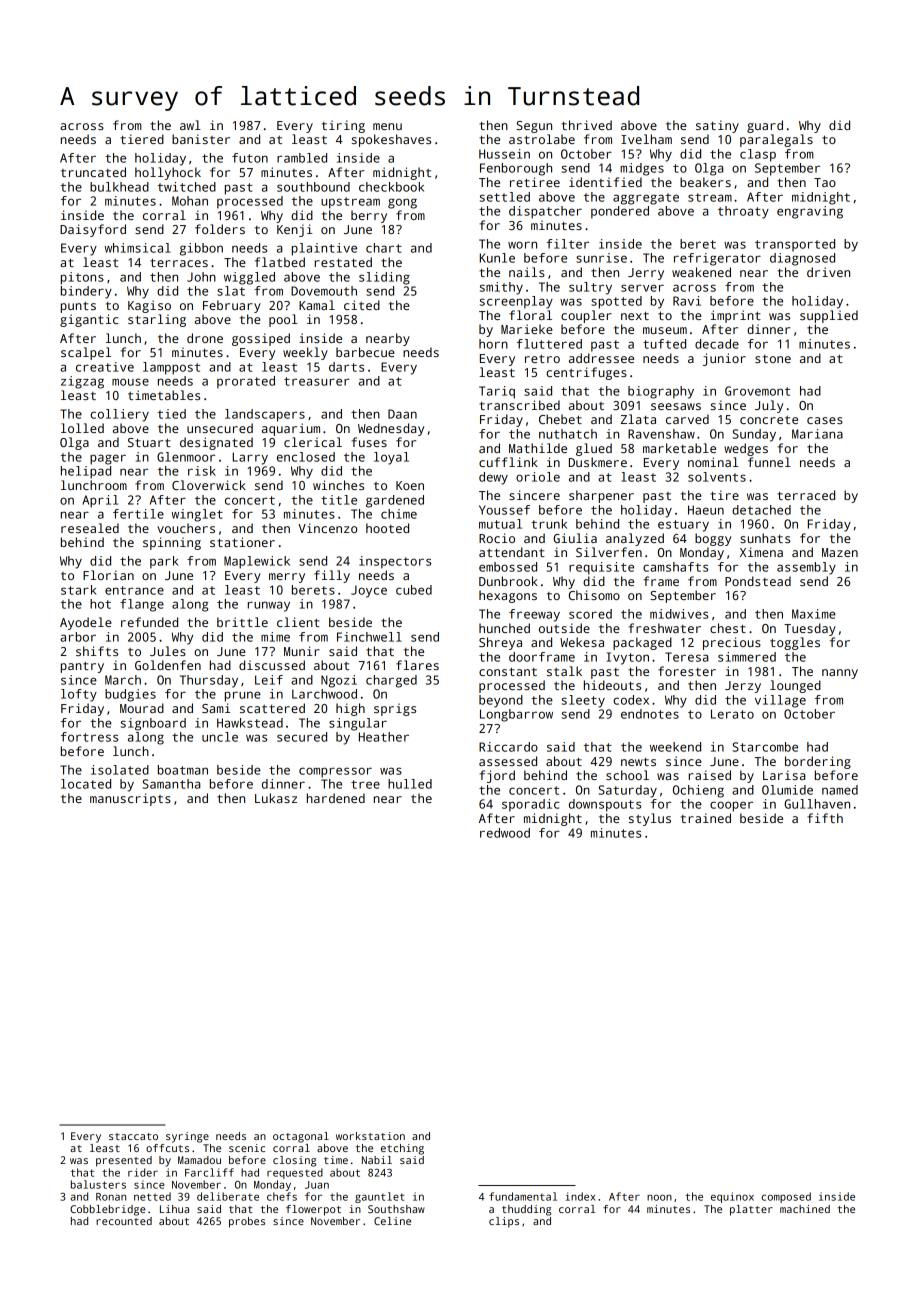 The width and height of the image is (924, 1308). Describe the element at coordinates (646, 139) in the image. I see `Ivelham` at that location.
